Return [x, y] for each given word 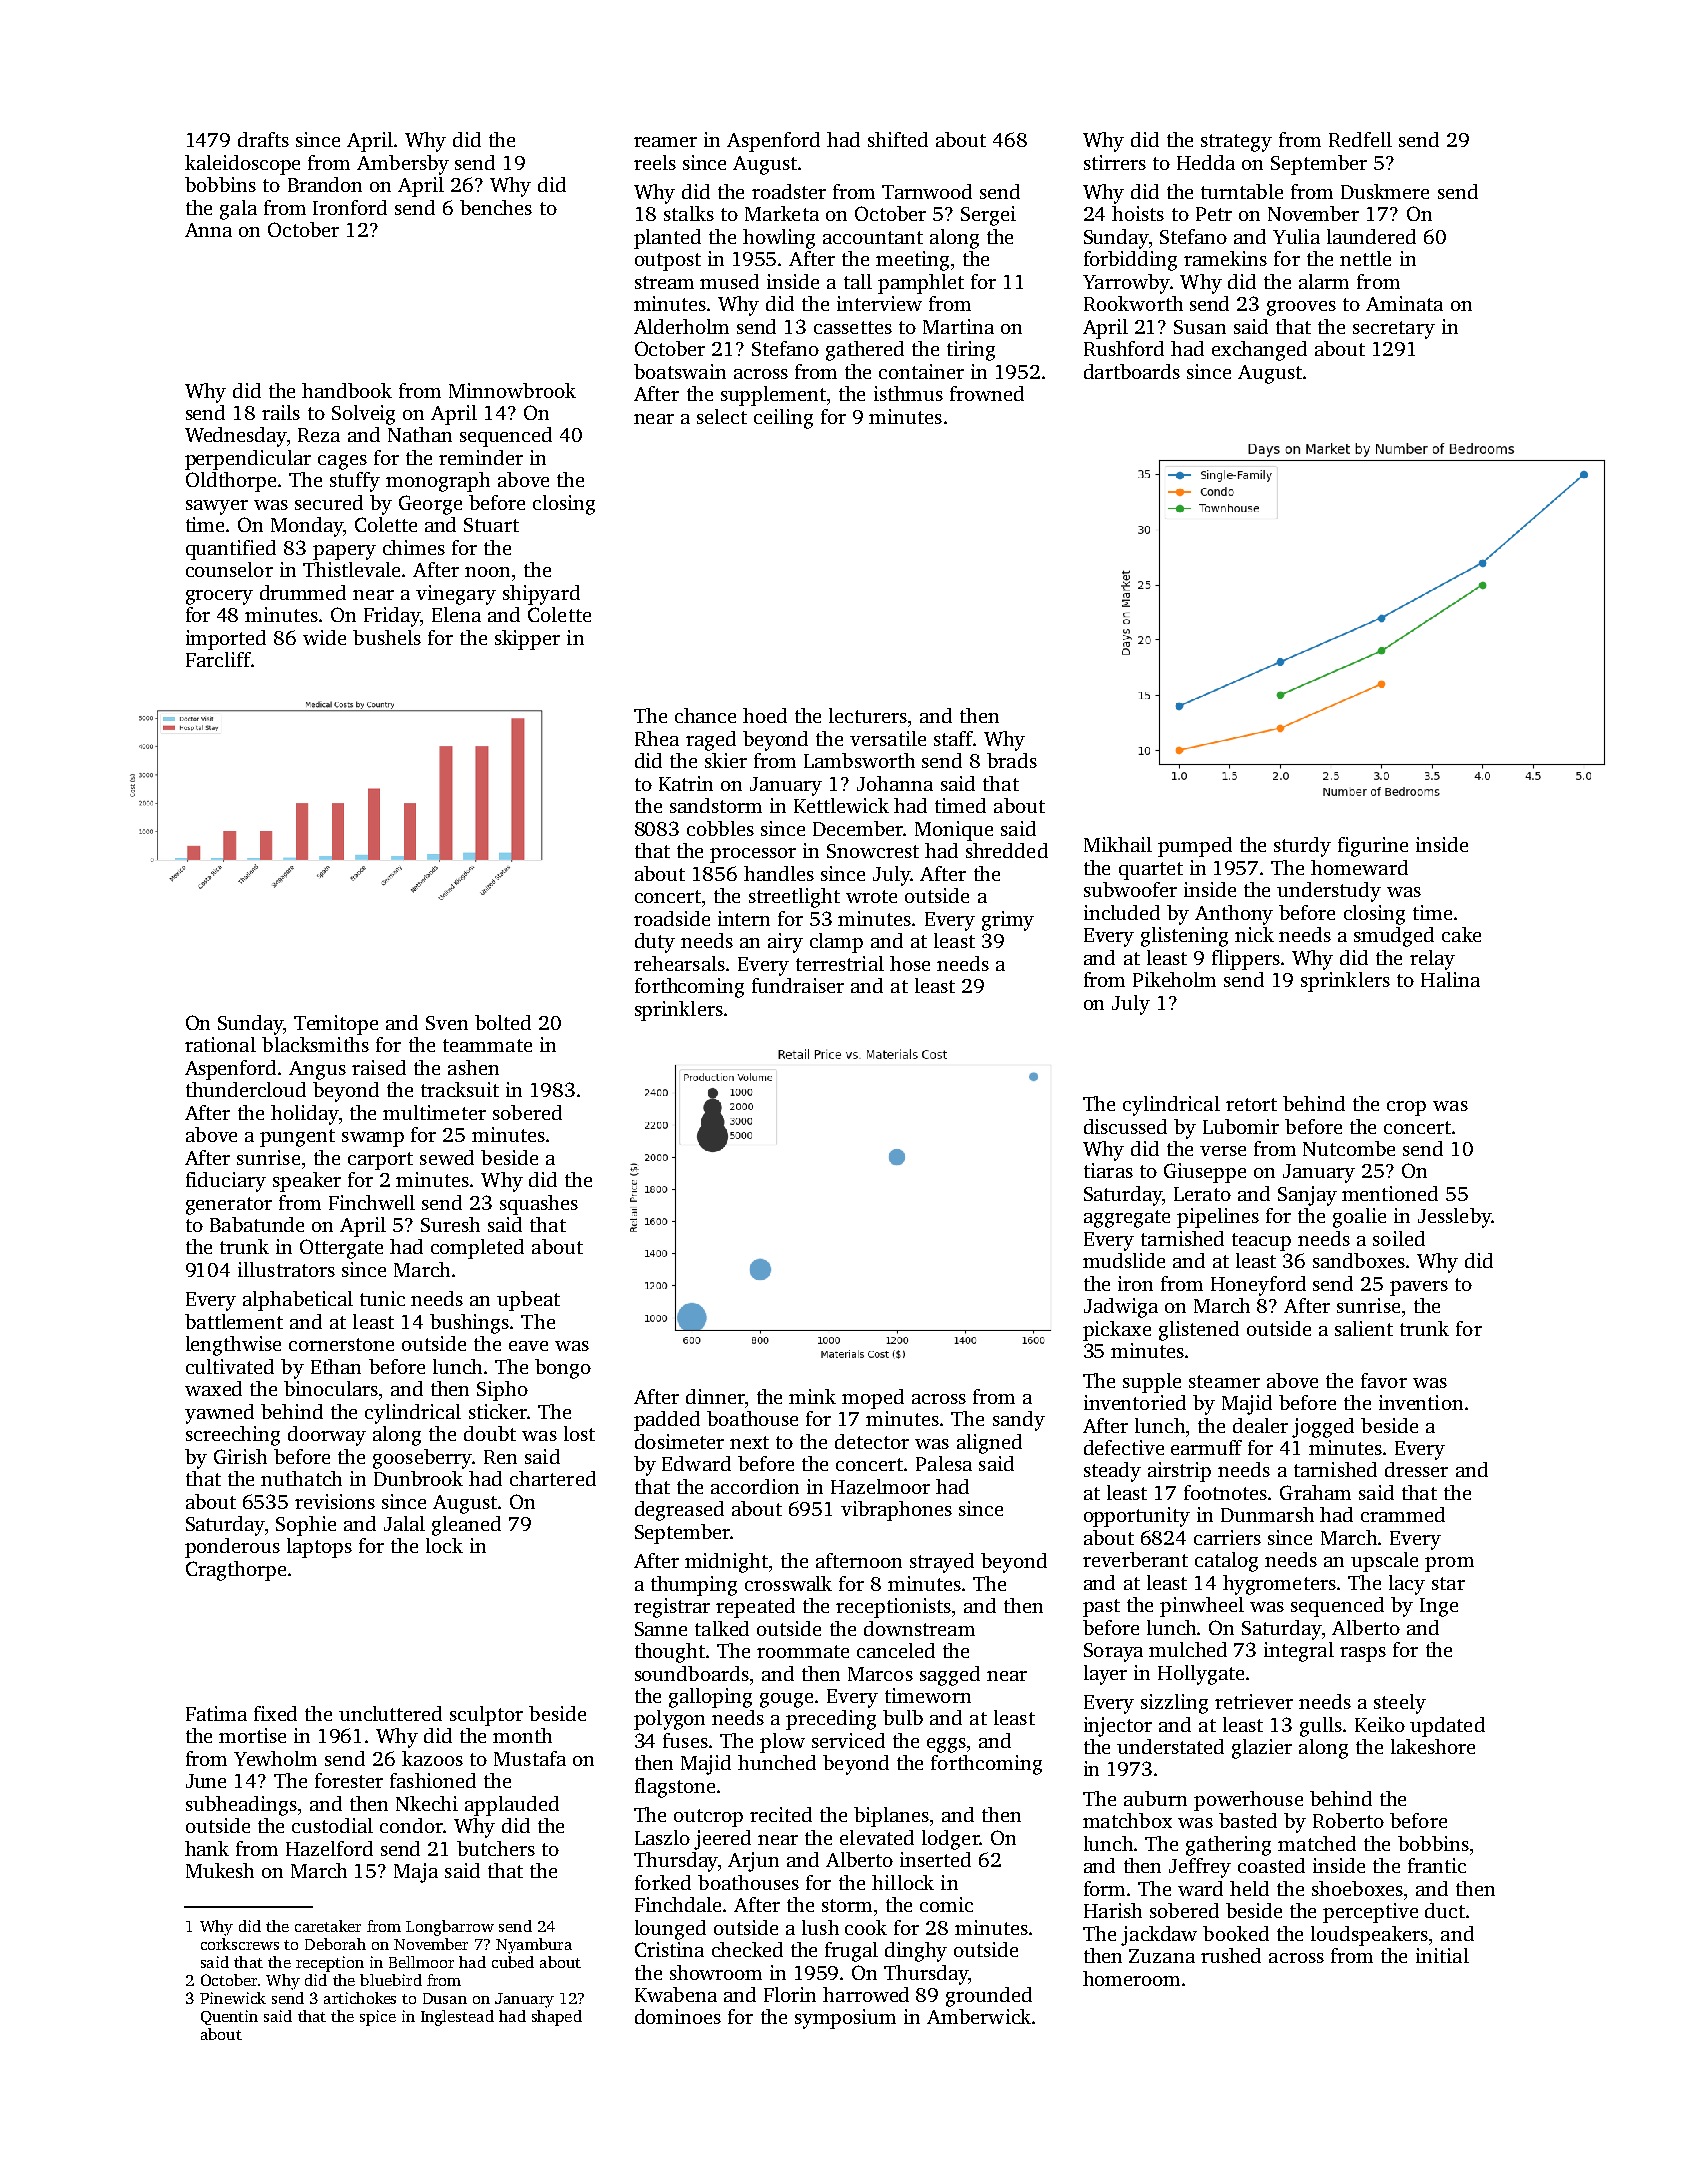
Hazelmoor [880, 1486]
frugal [851, 1952]
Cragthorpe [236, 1571]
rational [220, 1044]
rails [281, 412]
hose [910, 963]
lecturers [868, 715]
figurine [1373, 847]
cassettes [853, 327]
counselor [229, 569]
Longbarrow [450, 1928]
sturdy [1302, 847]
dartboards [1132, 371]
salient [1364, 1328]
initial [1442, 1955]
